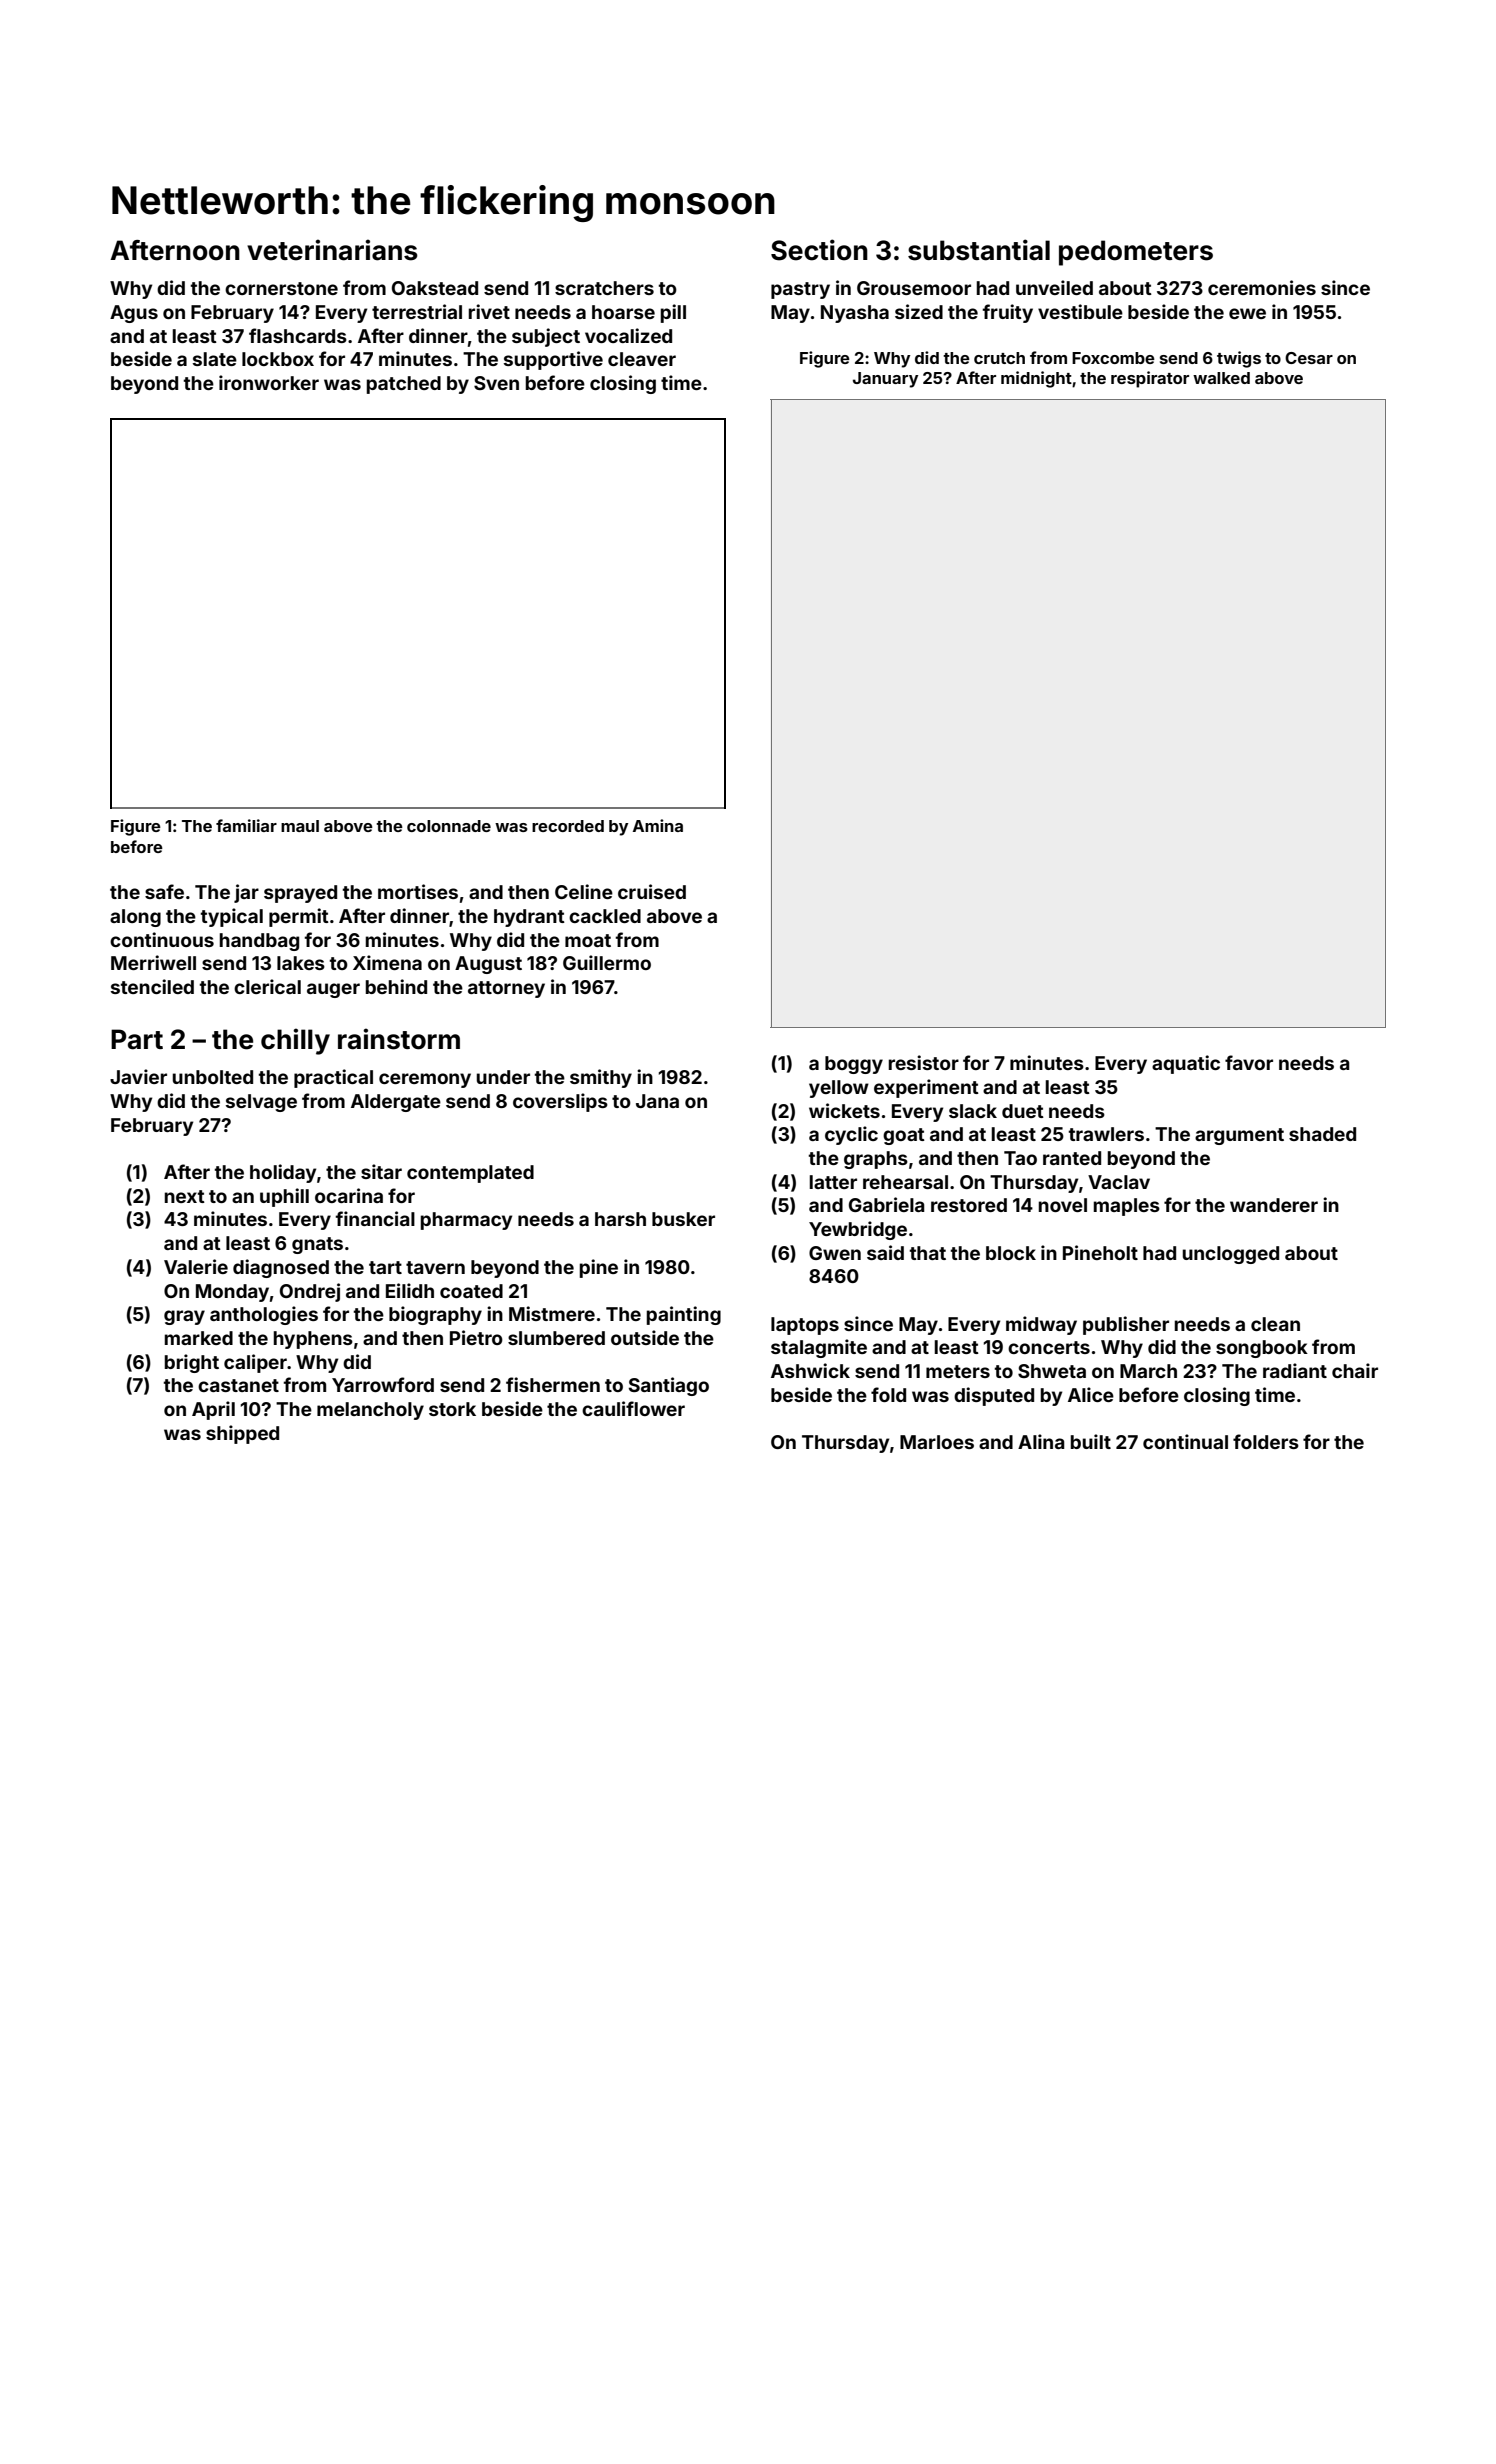  What do you see at coordinates (633, 1408) in the screenshot?
I see `cauliflower` at bounding box center [633, 1408].
